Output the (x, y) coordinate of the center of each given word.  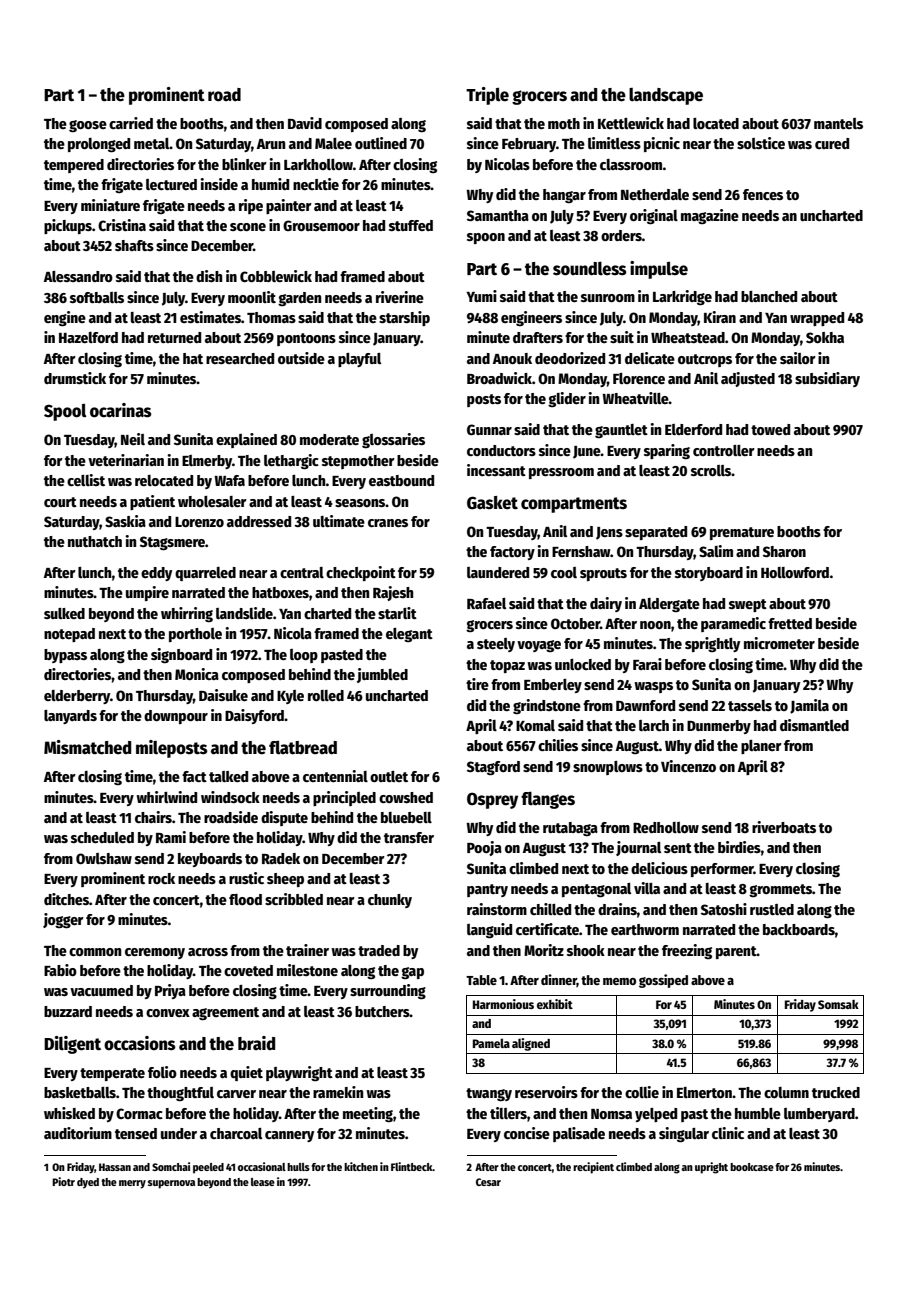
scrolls (711, 470)
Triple (487, 96)
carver (236, 1094)
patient (152, 502)
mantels (838, 123)
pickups (68, 226)
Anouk (512, 358)
